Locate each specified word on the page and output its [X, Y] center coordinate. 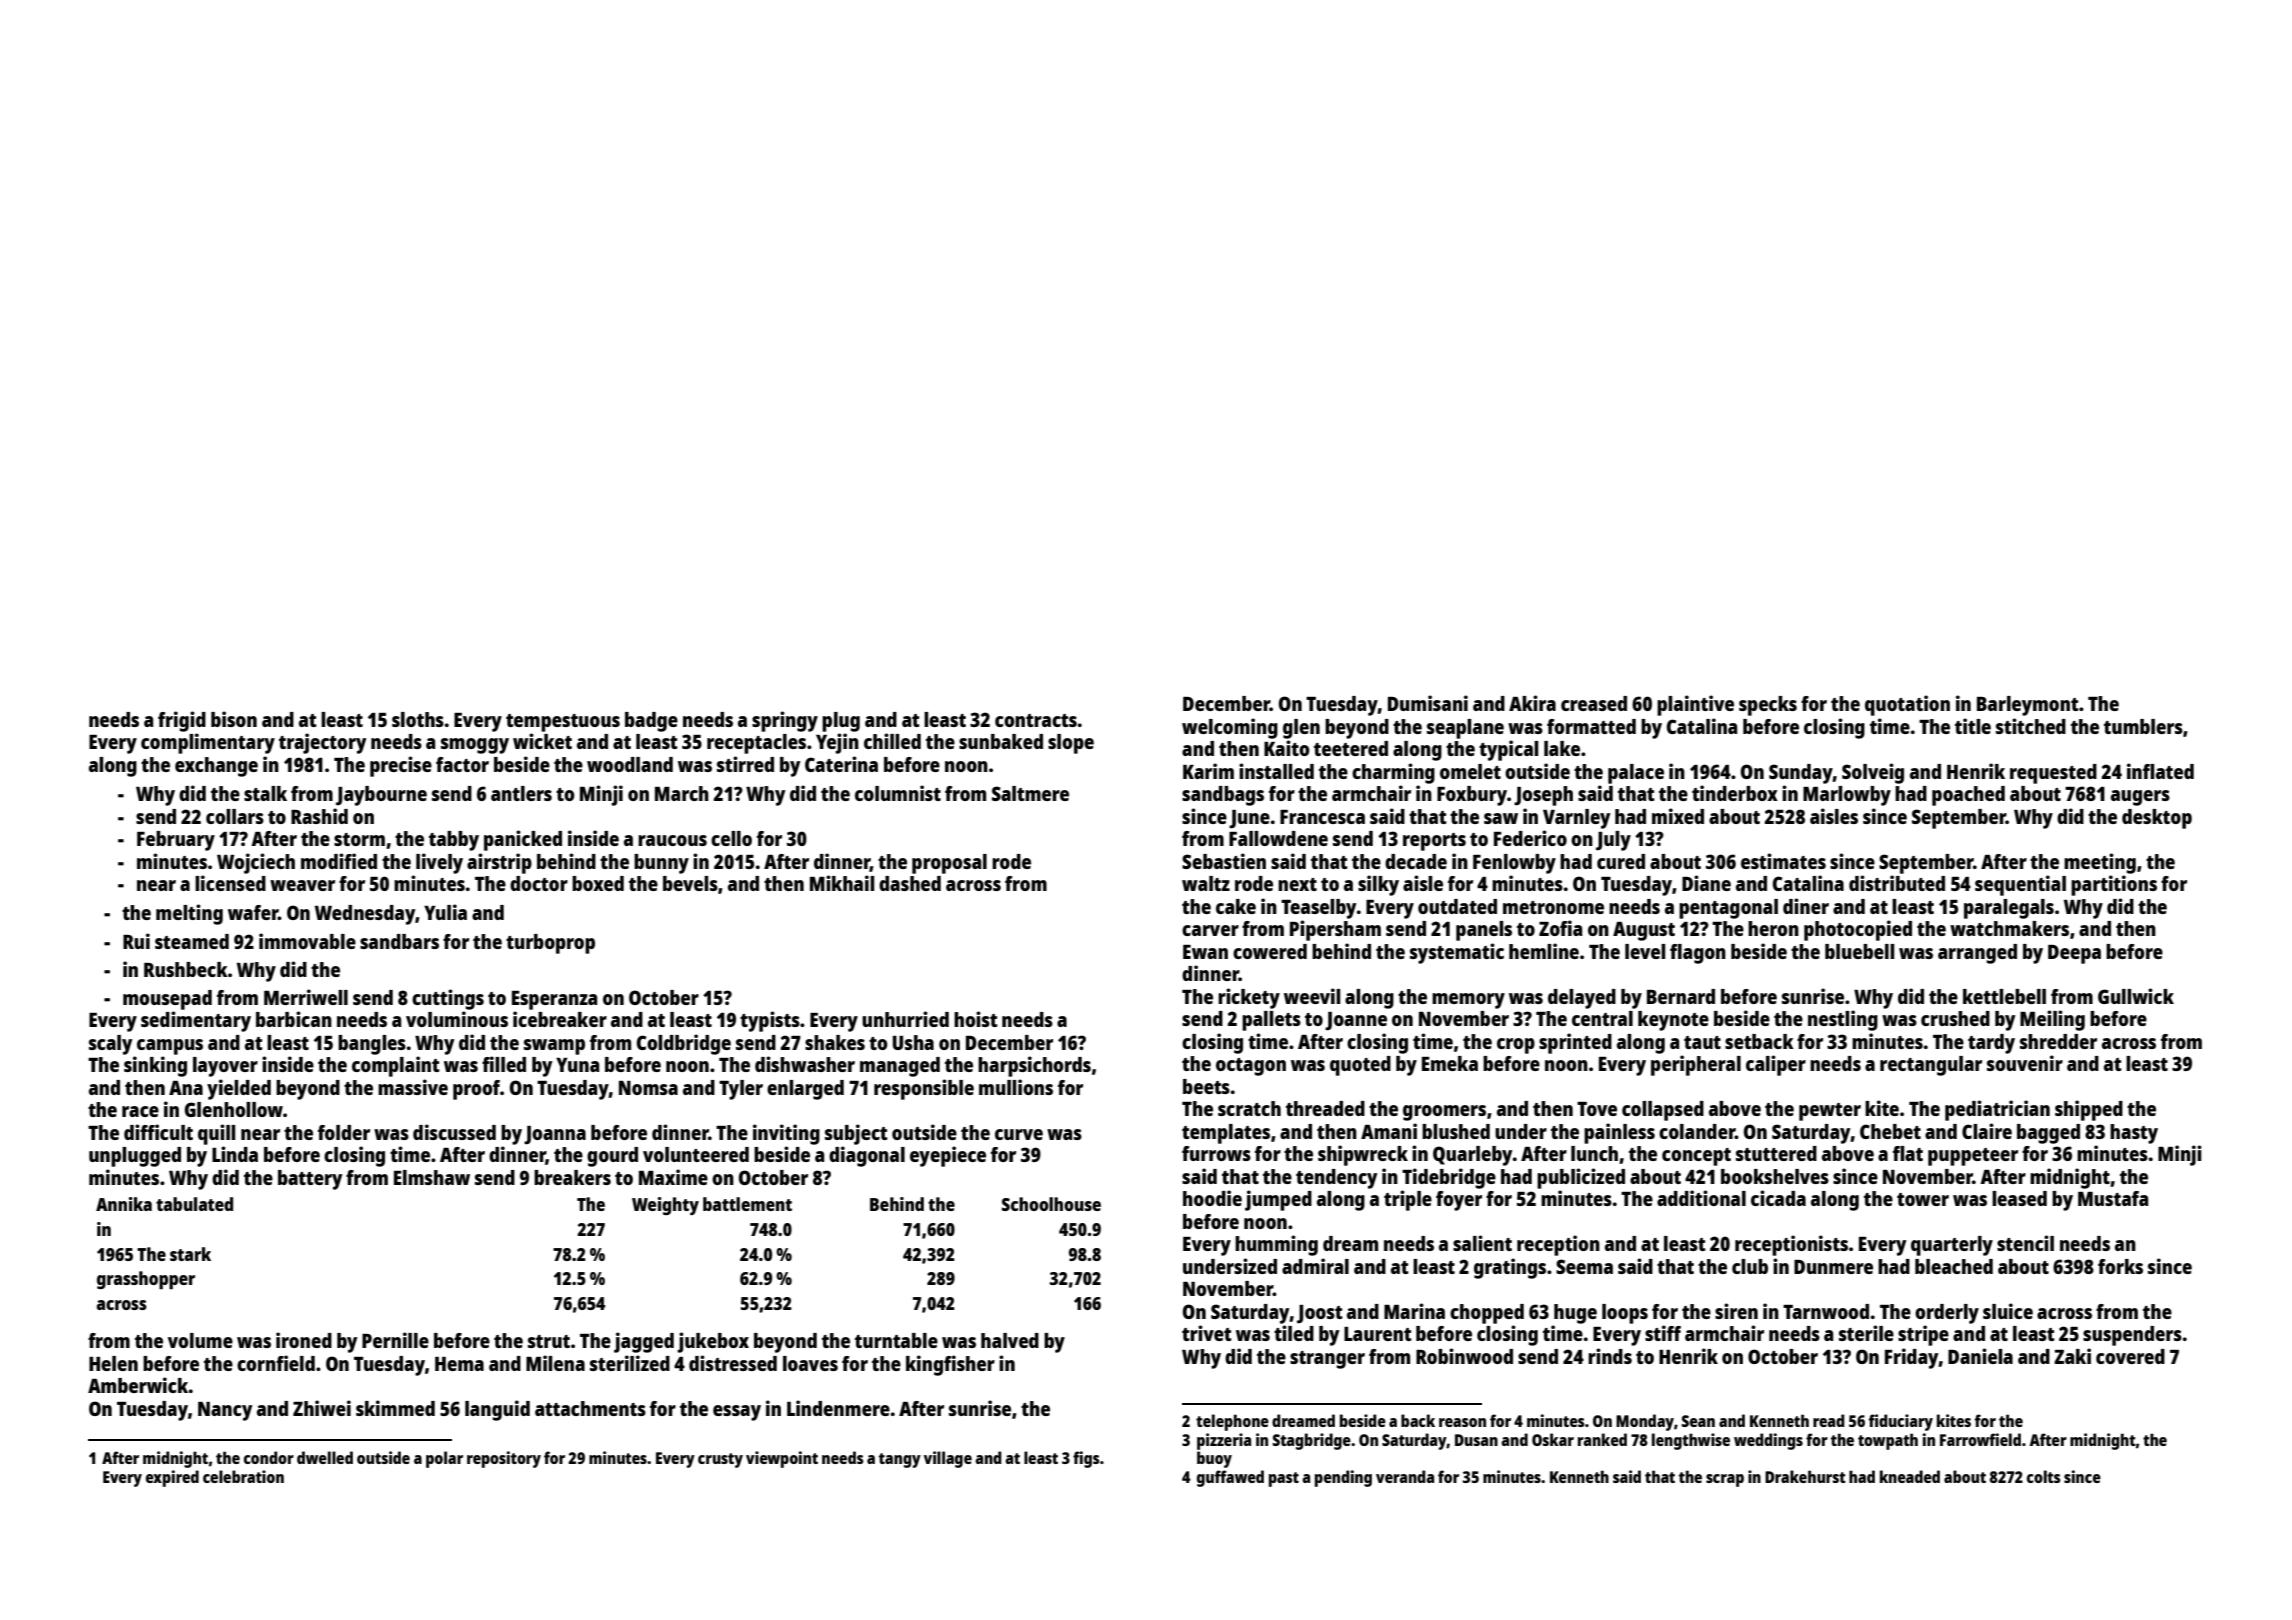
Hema [459, 1364]
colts [2044, 1476]
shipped [2089, 1110]
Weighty [665, 1206]
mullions [1016, 1087]
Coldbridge [684, 1044]
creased [1594, 703]
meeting [2100, 863]
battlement [747, 1204]
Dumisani [1428, 703]
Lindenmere [838, 1408]
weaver [302, 885]
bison [234, 719]
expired [172, 1478]
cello [731, 838]
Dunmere [1833, 1267]
